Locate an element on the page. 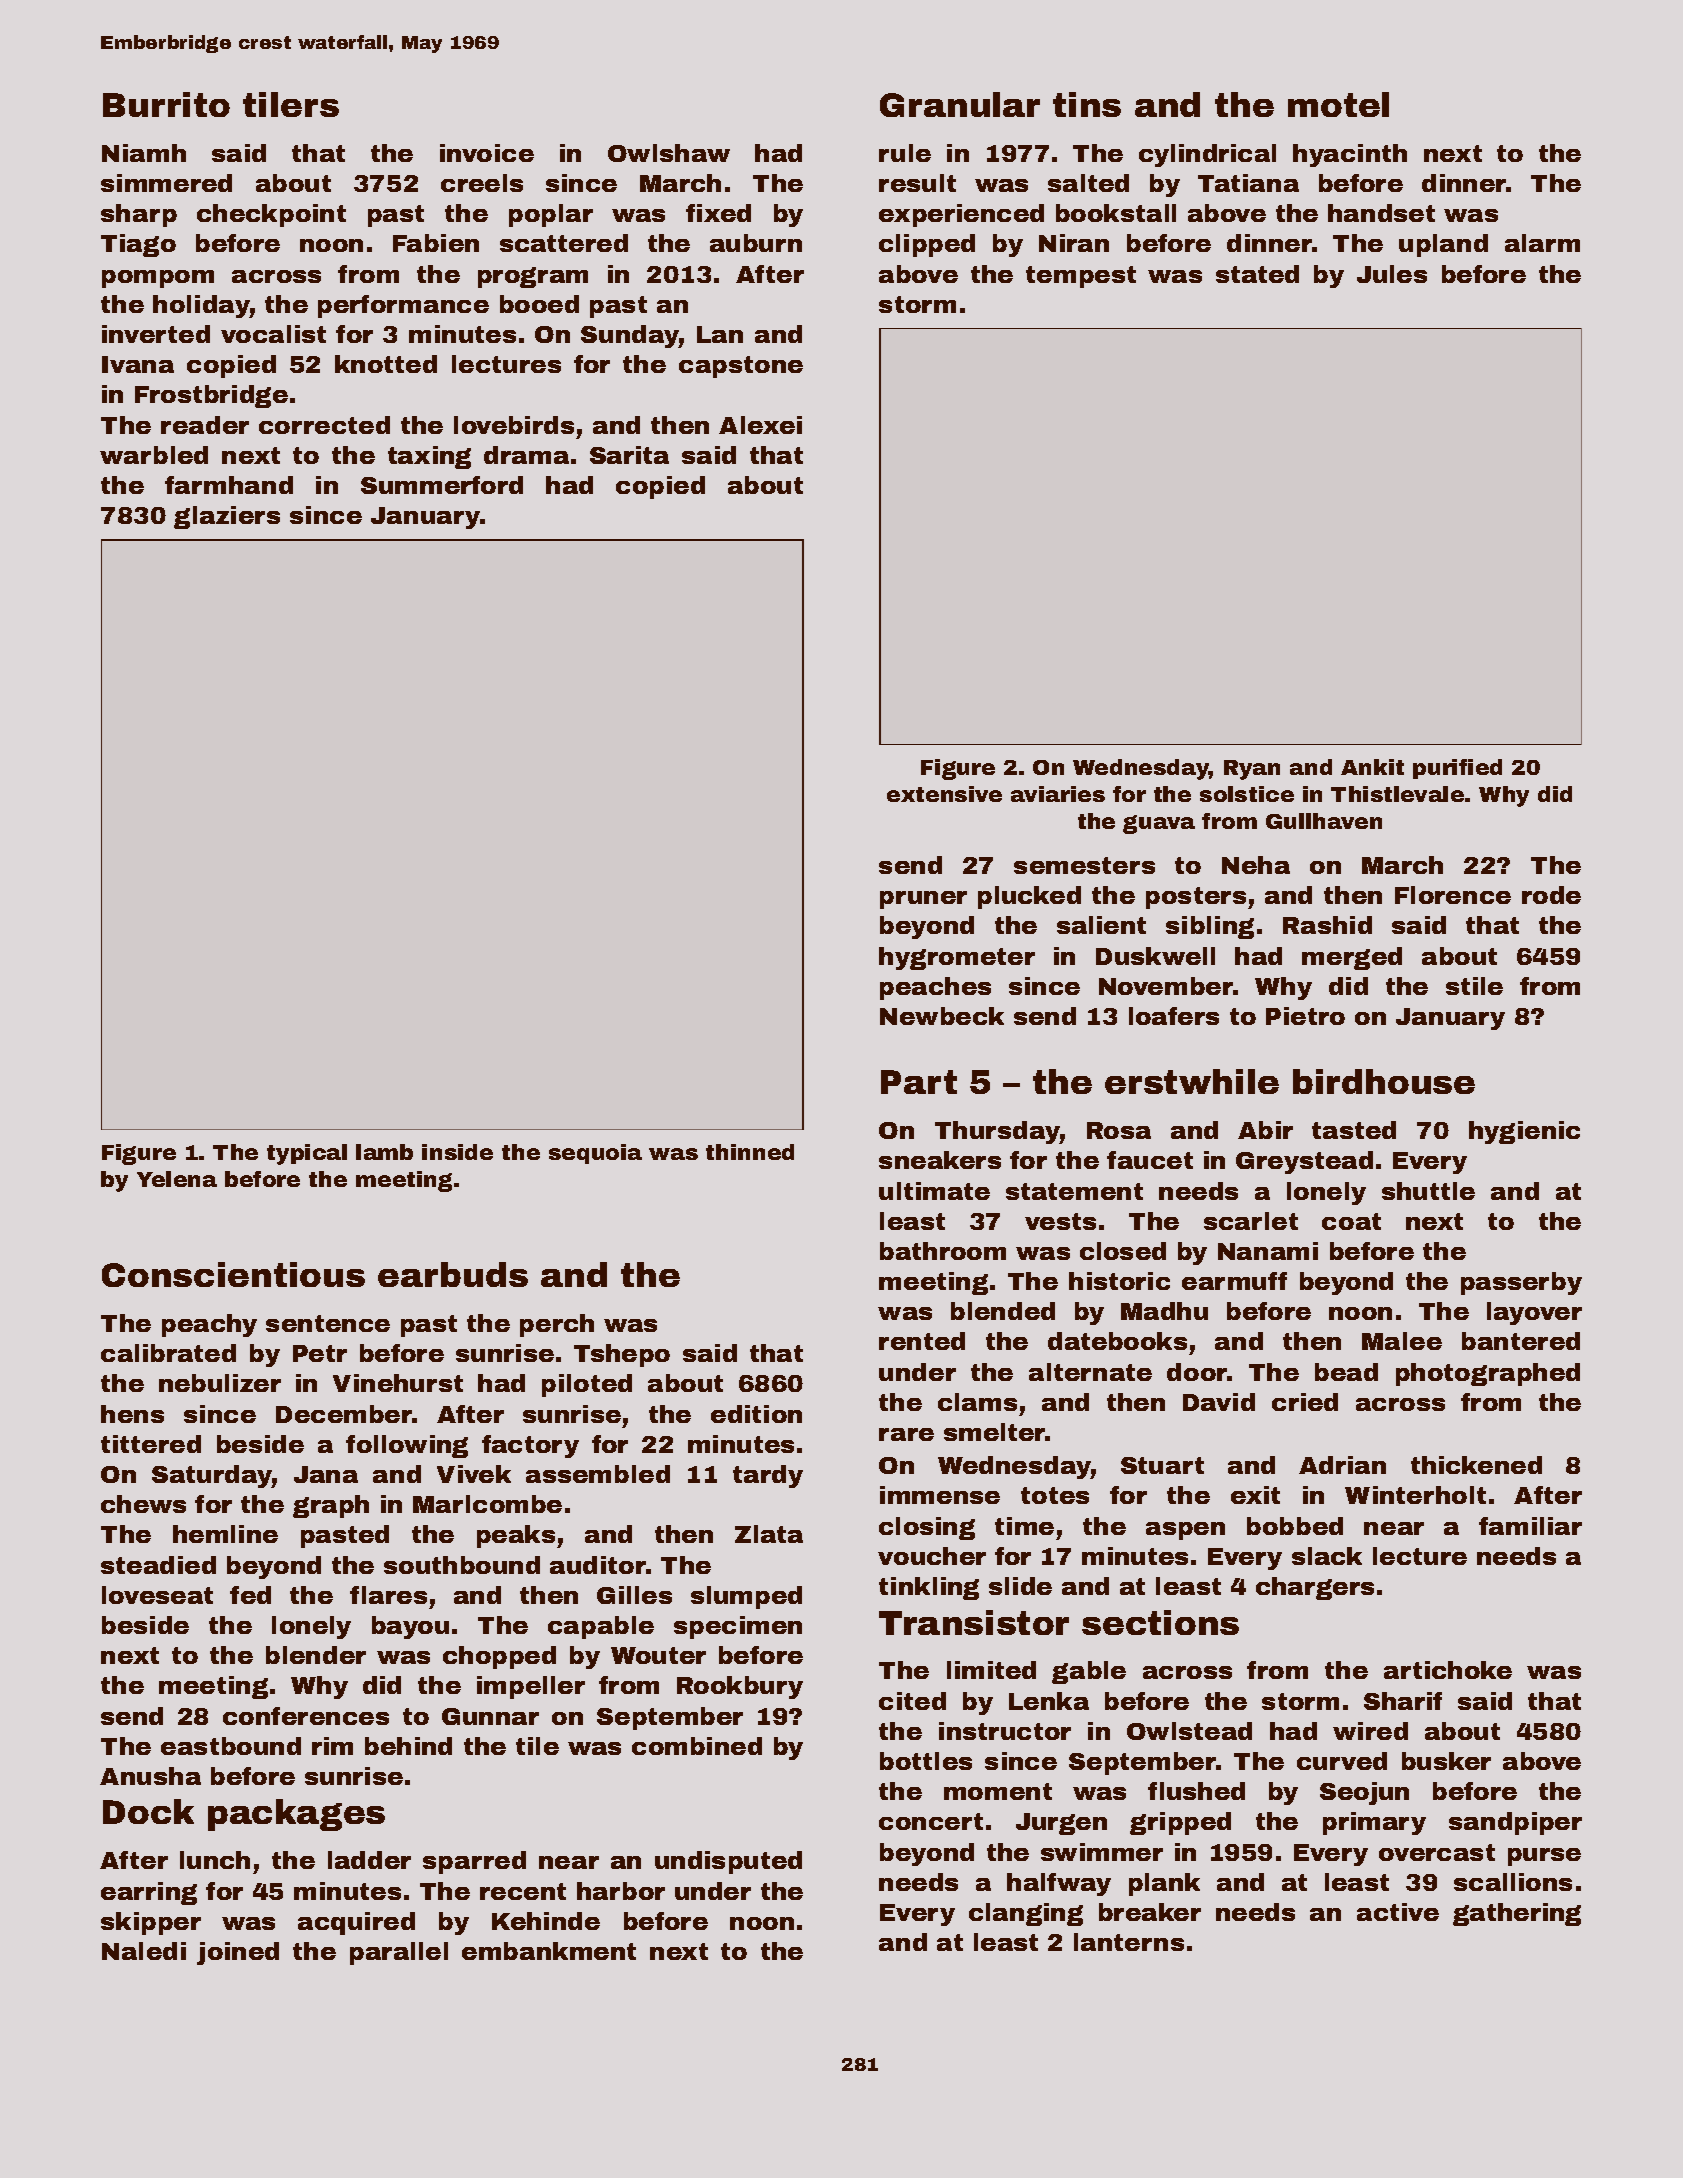  gable is located at coordinates (1089, 1672).
